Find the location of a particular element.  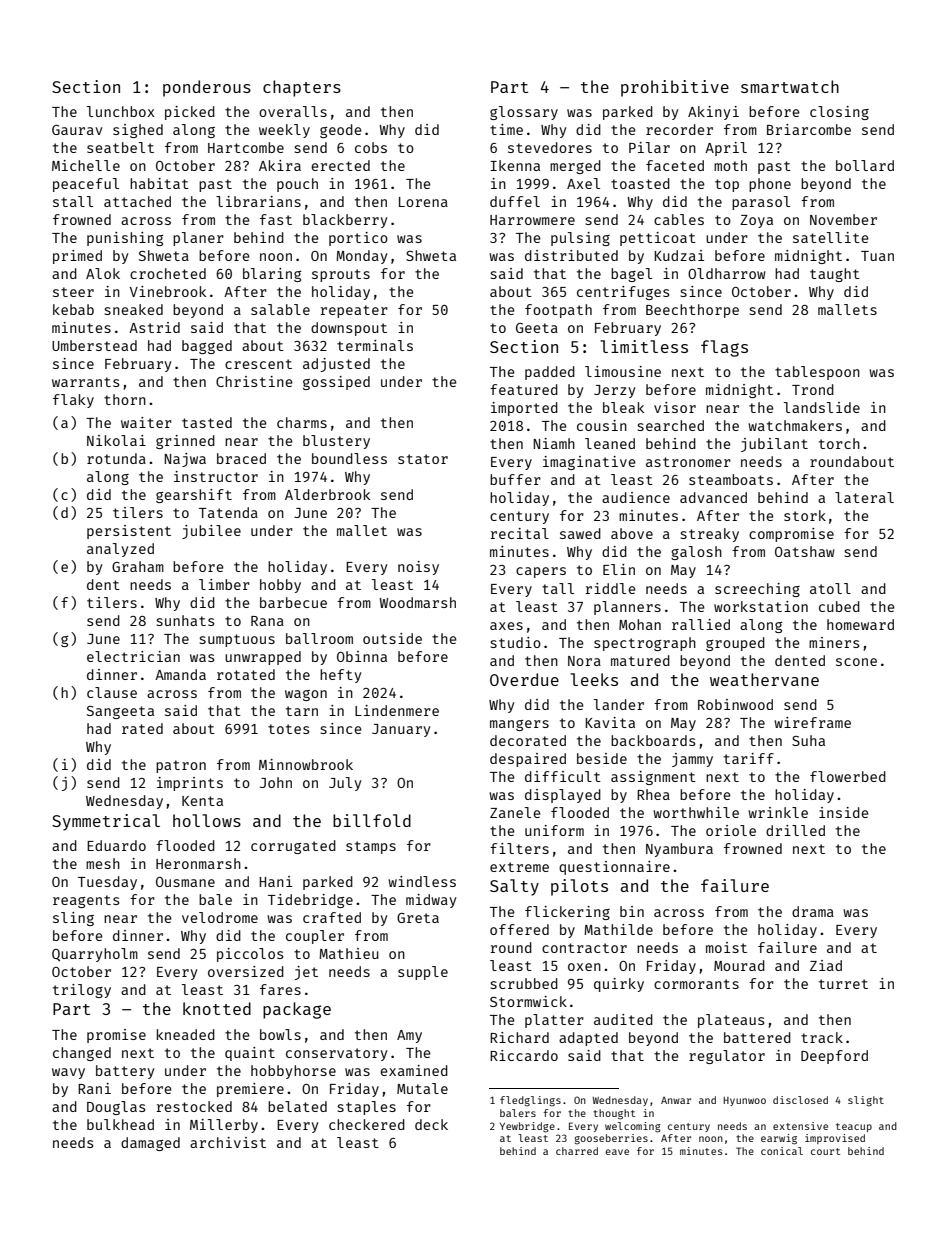

stork is located at coordinates (805, 515).
